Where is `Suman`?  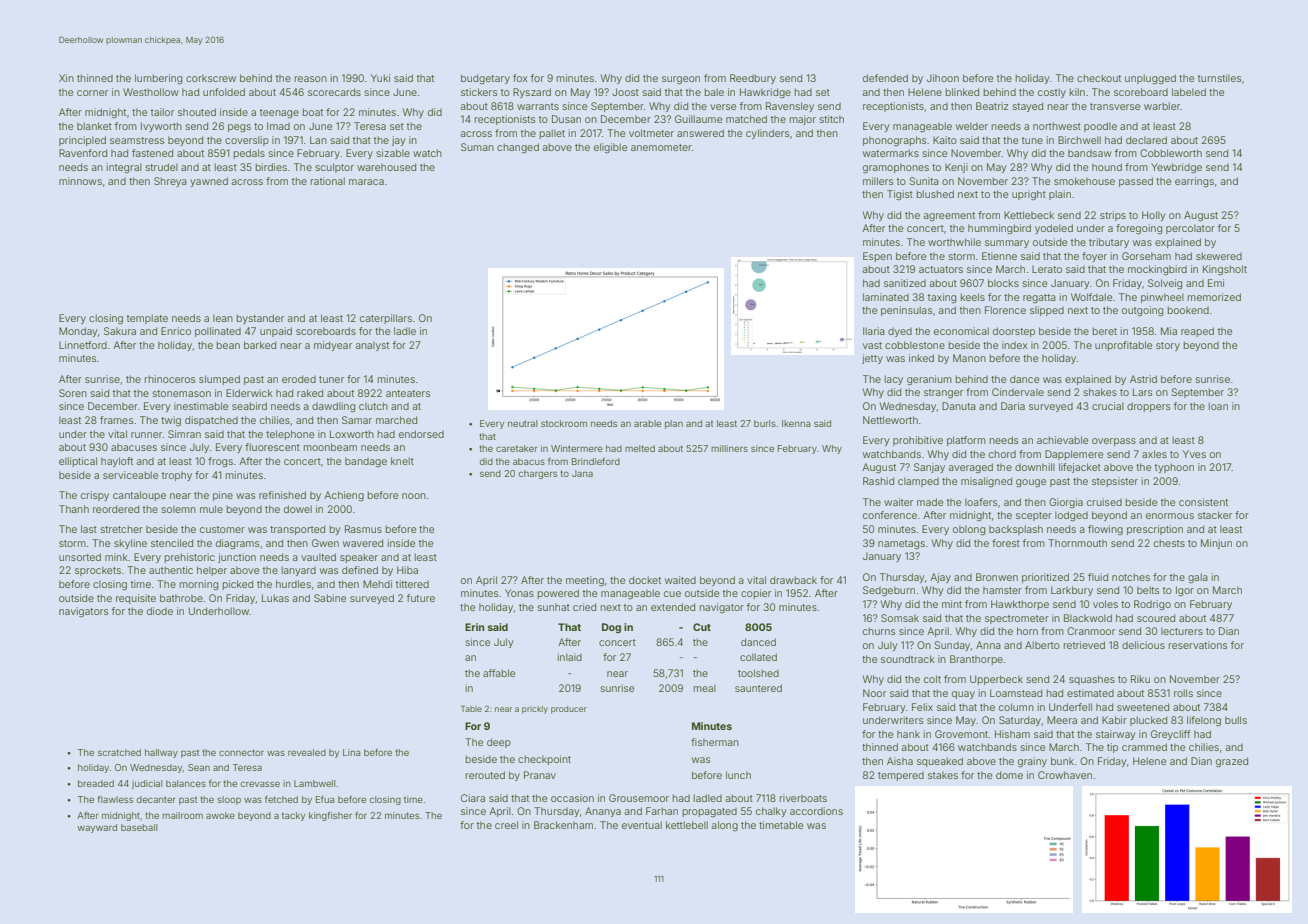
Suman is located at coordinates (477, 147).
